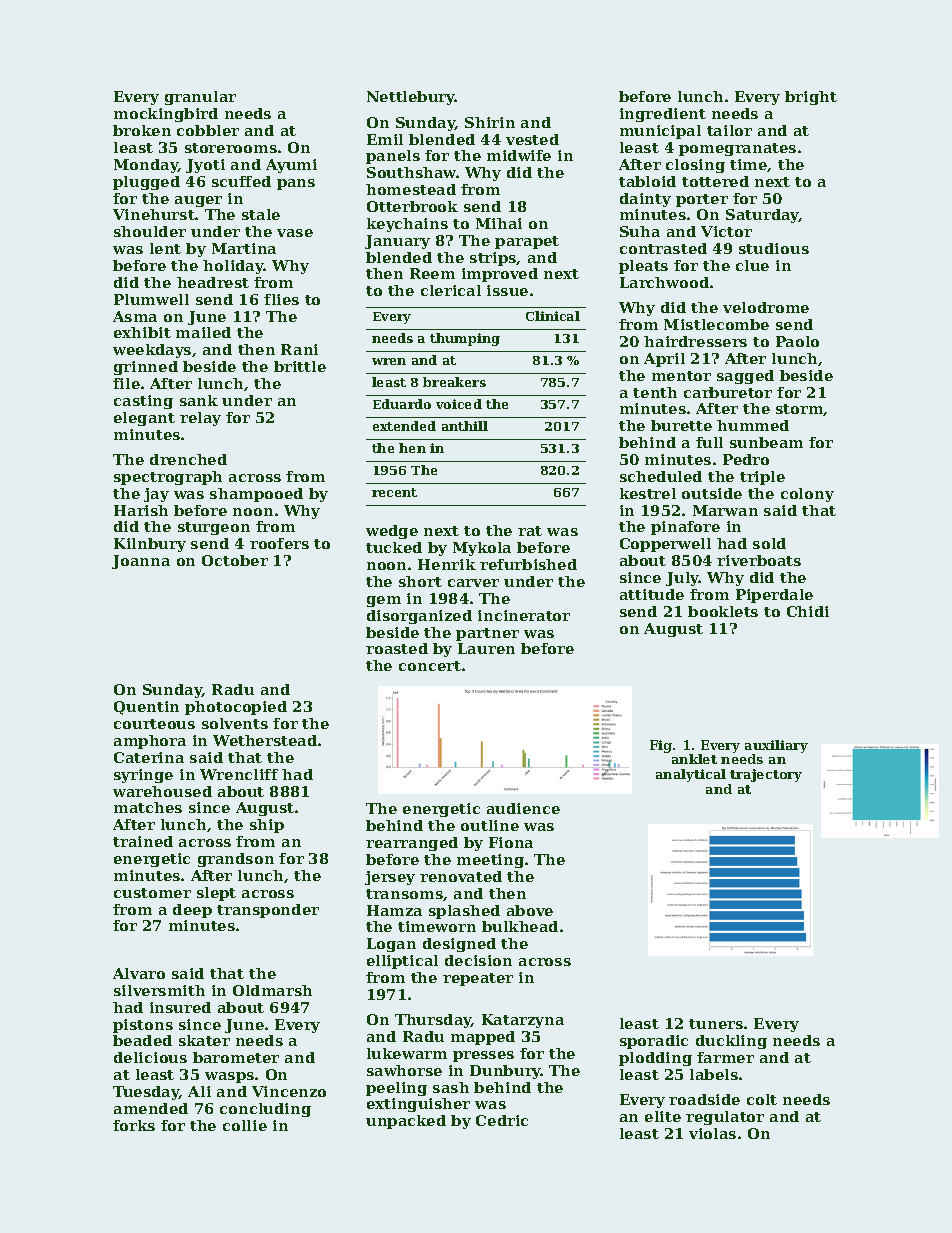 This screenshot has width=952, height=1233. What do you see at coordinates (267, 826) in the screenshot?
I see `ship` at bounding box center [267, 826].
